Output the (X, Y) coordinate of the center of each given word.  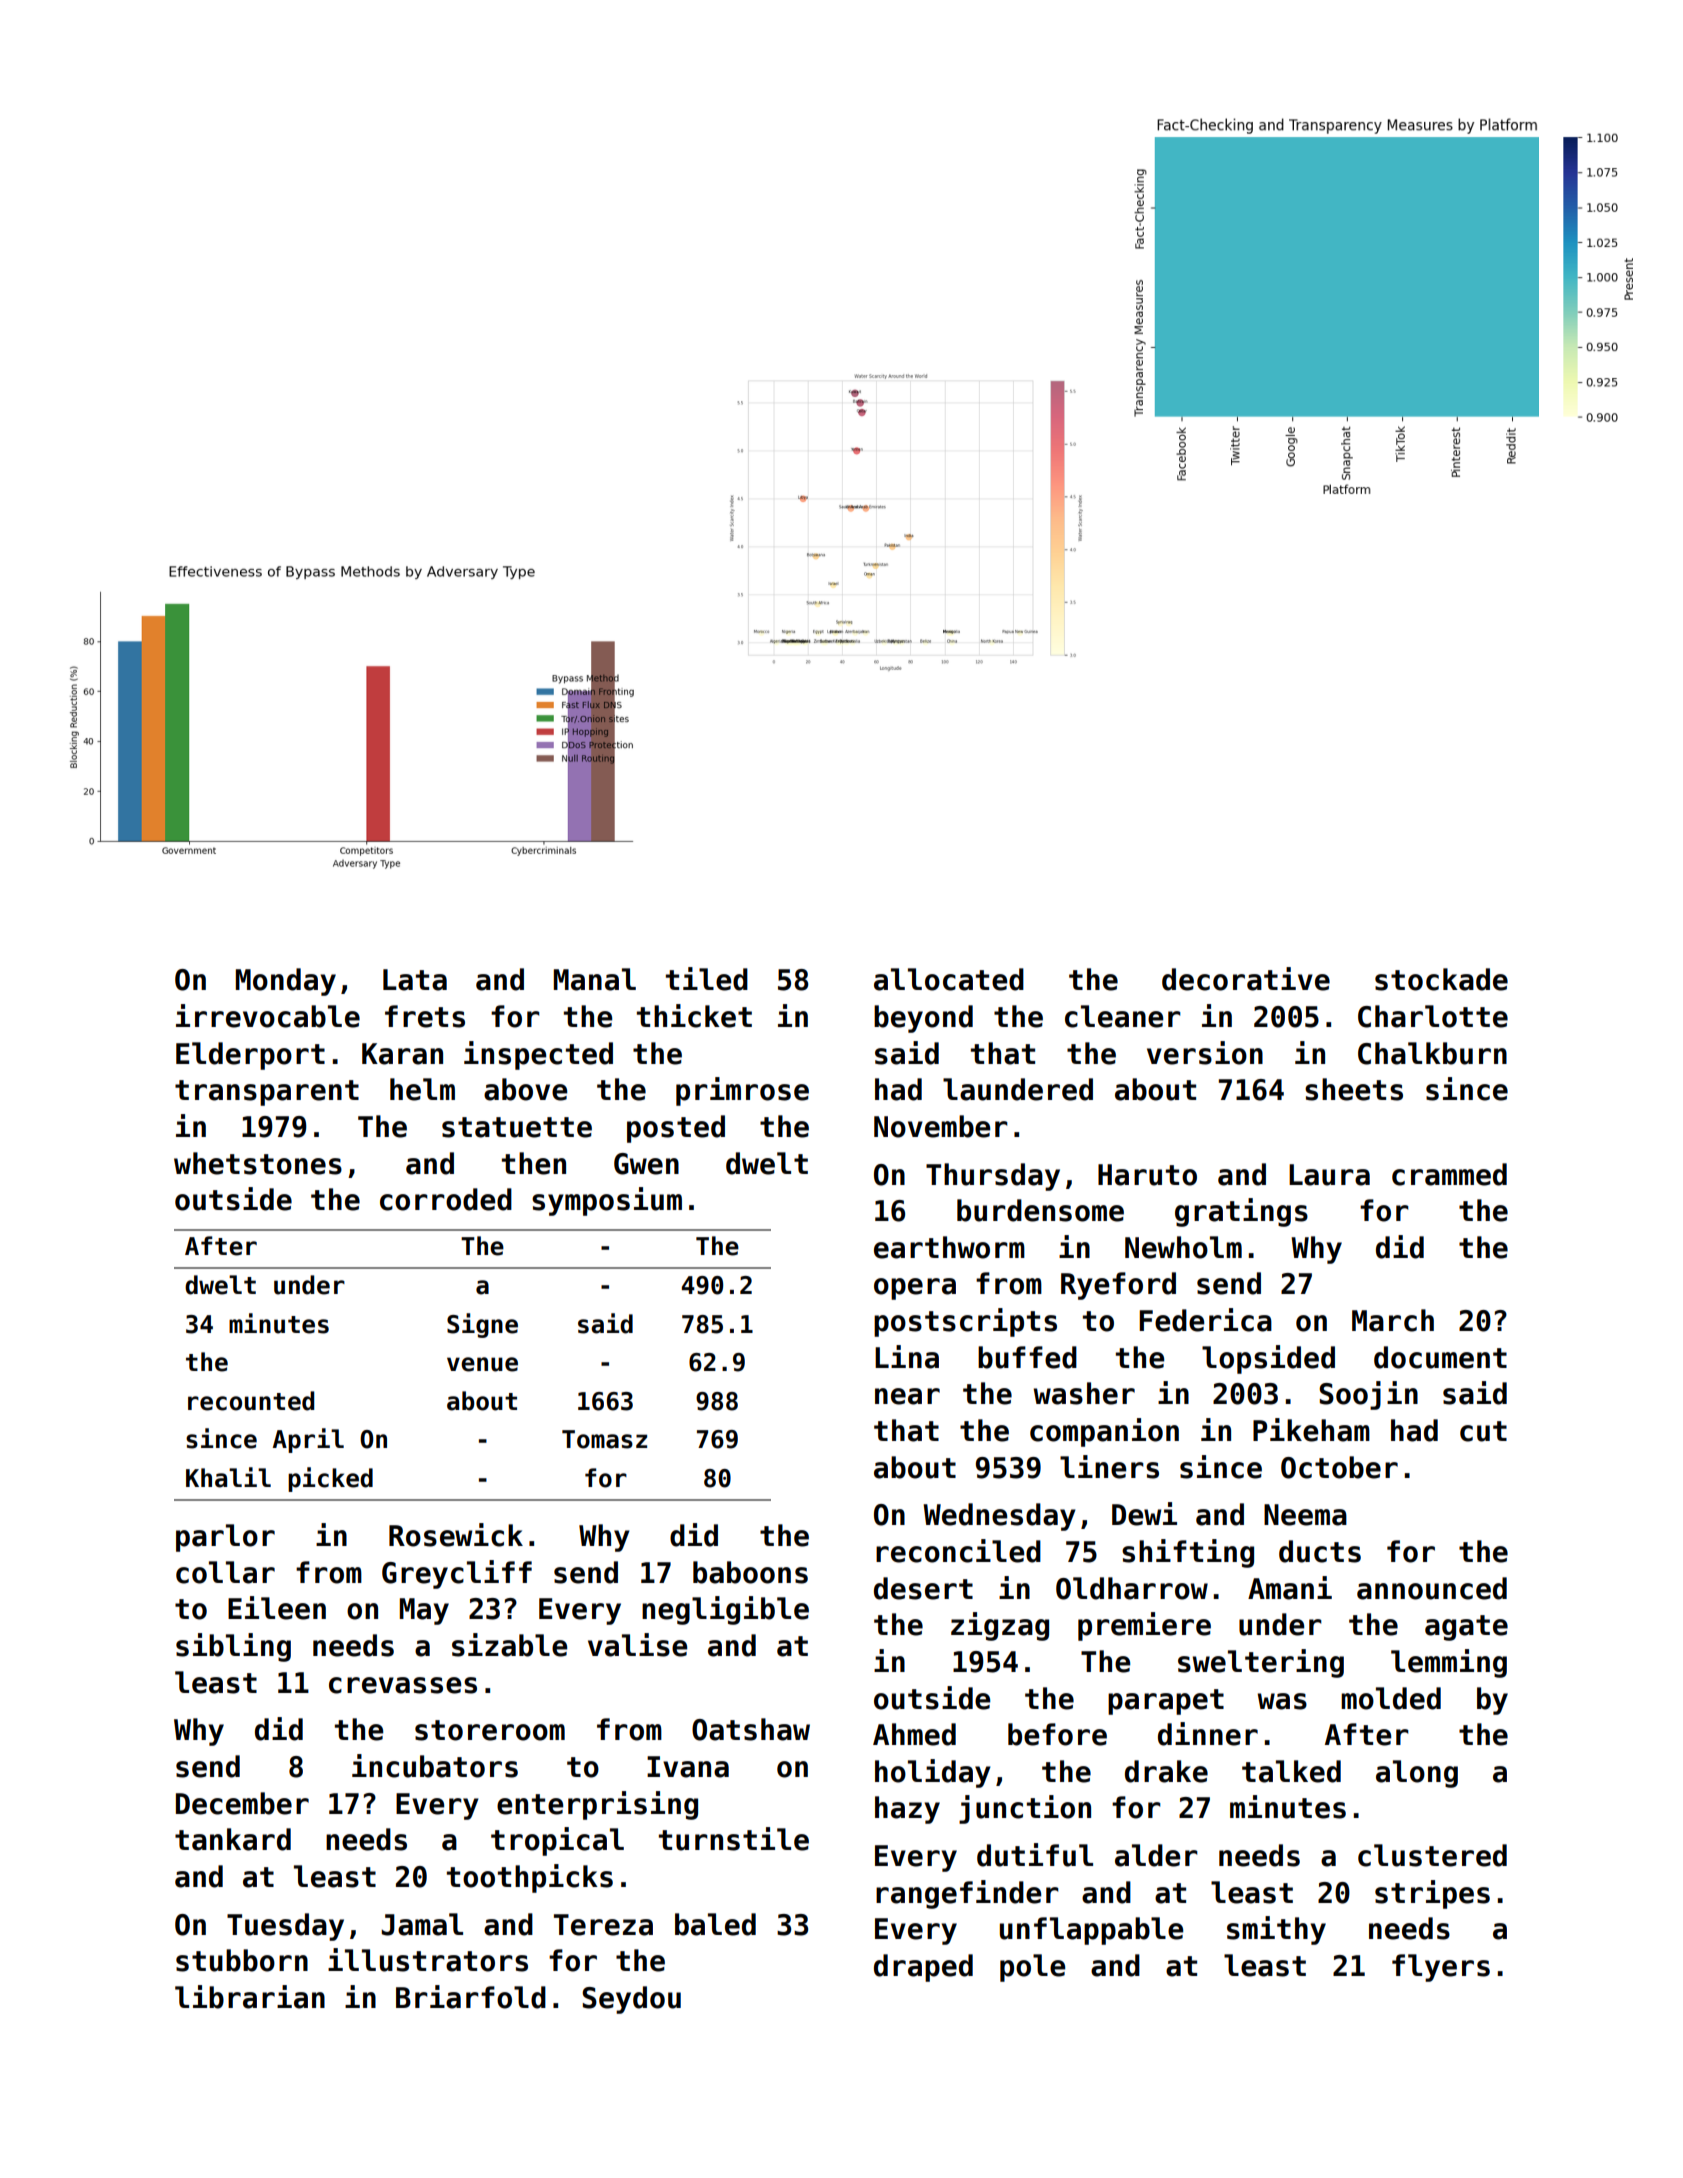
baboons (750, 1572)
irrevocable (268, 1016)
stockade (1441, 979)
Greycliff (457, 1574)
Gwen (646, 1164)
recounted (251, 1401)
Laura (1329, 1175)
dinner (1208, 1734)
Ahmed (914, 1734)
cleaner (1123, 1016)
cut (1483, 1431)
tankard (233, 1839)
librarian (250, 1997)
